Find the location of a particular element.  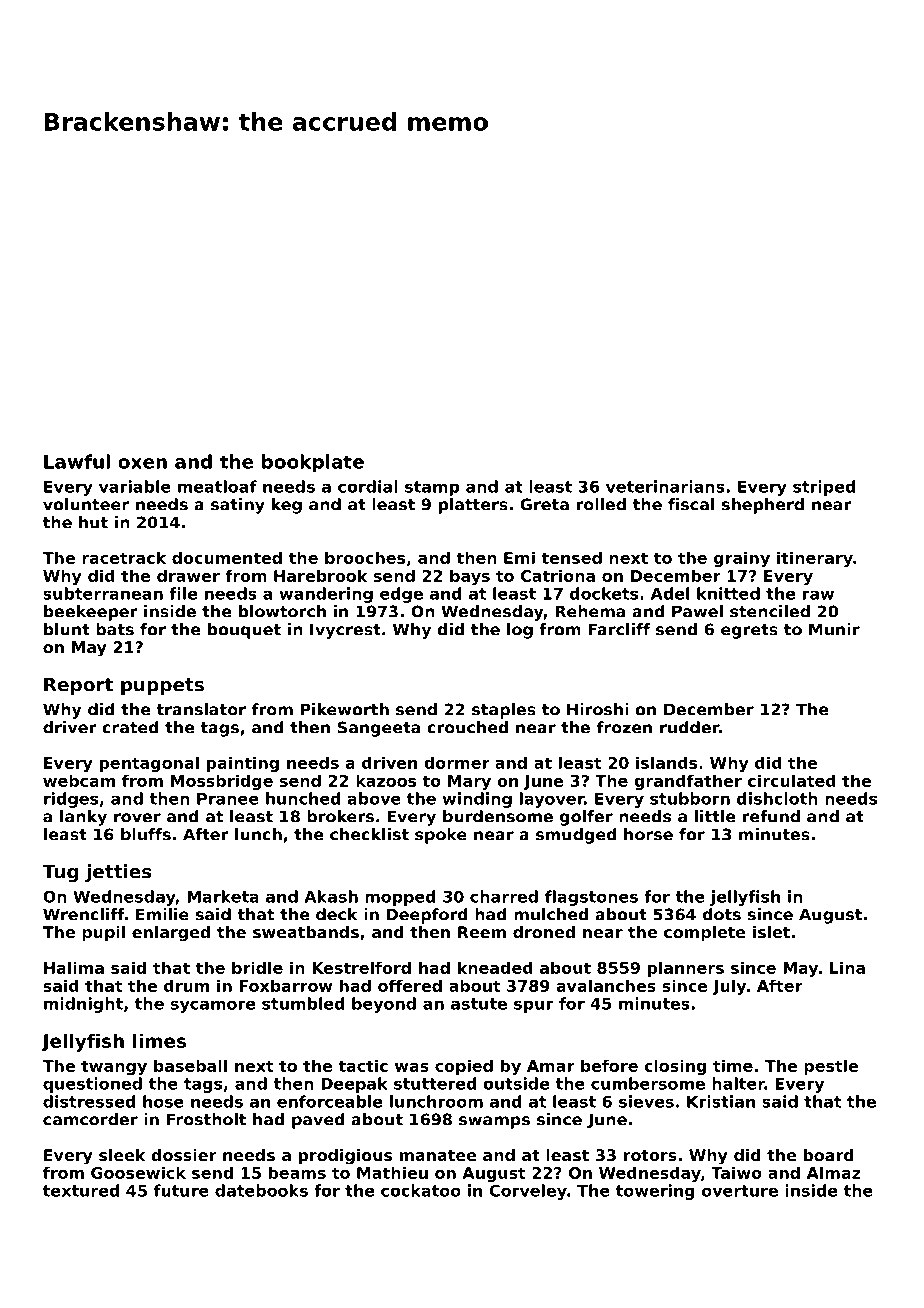

future is located at coordinates (181, 1190).
